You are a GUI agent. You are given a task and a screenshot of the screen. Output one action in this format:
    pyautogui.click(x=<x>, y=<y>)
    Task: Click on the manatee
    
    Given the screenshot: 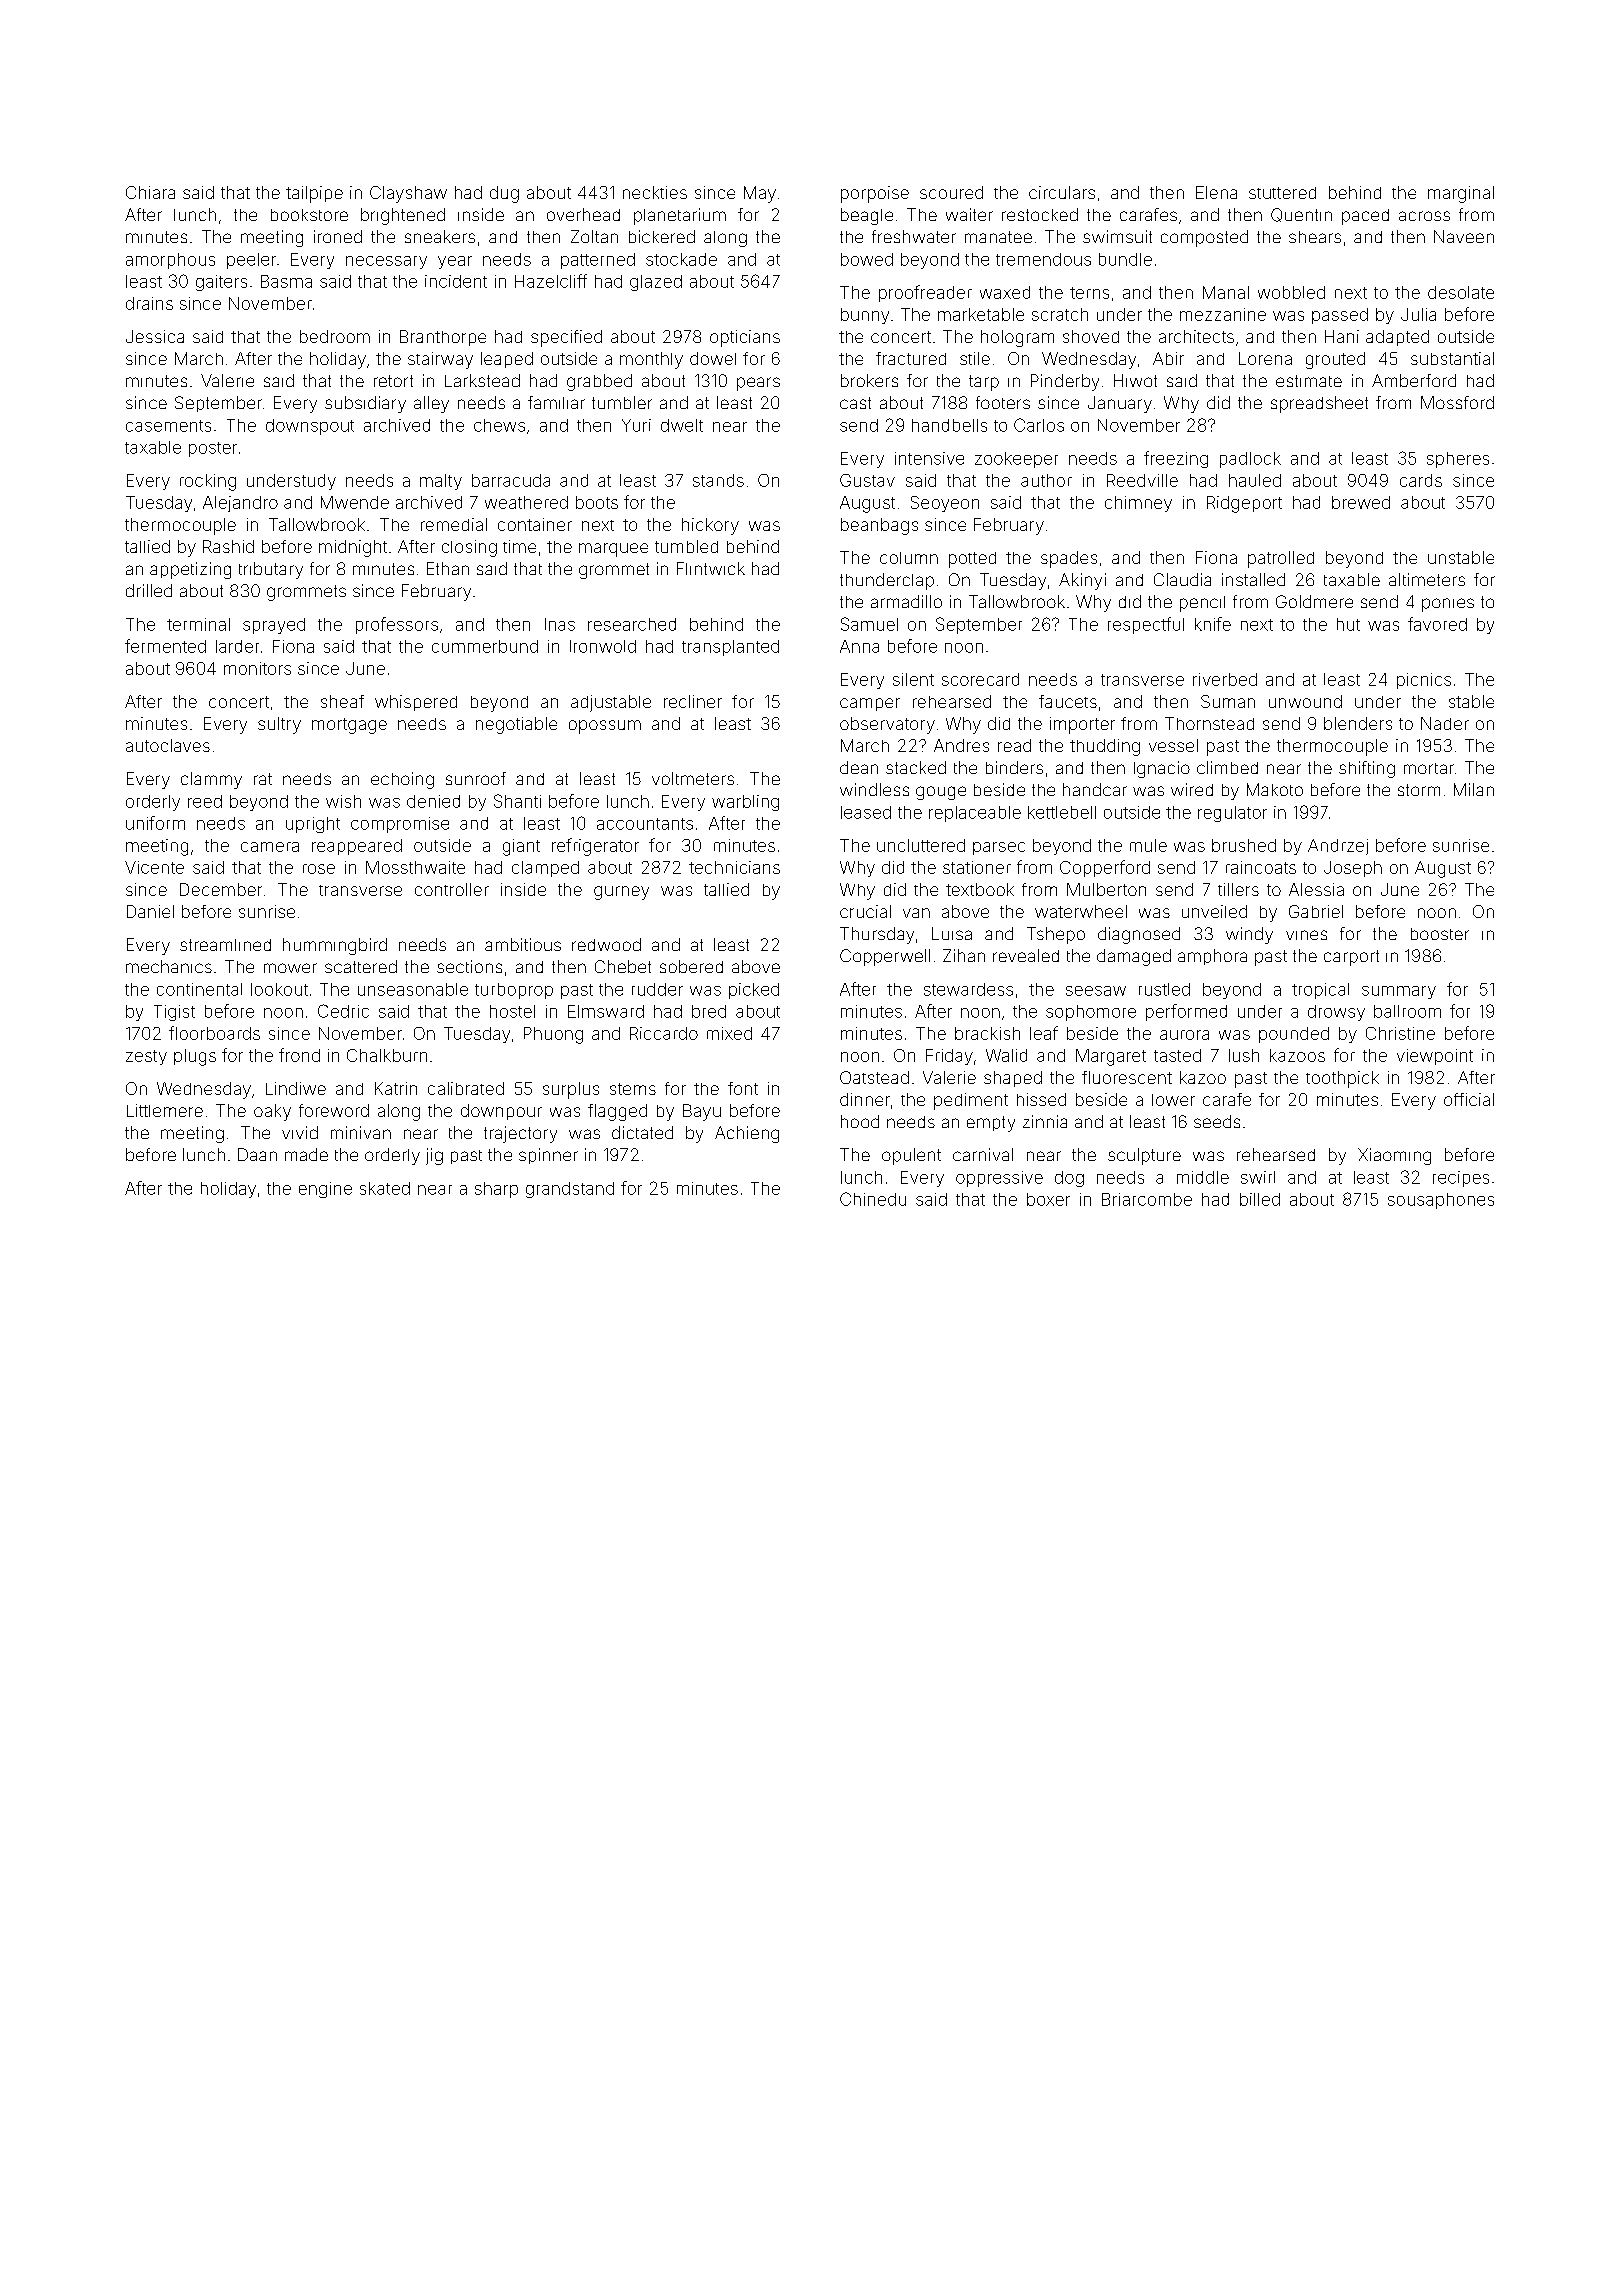 What is the action you would take?
    pyautogui.click(x=998, y=237)
